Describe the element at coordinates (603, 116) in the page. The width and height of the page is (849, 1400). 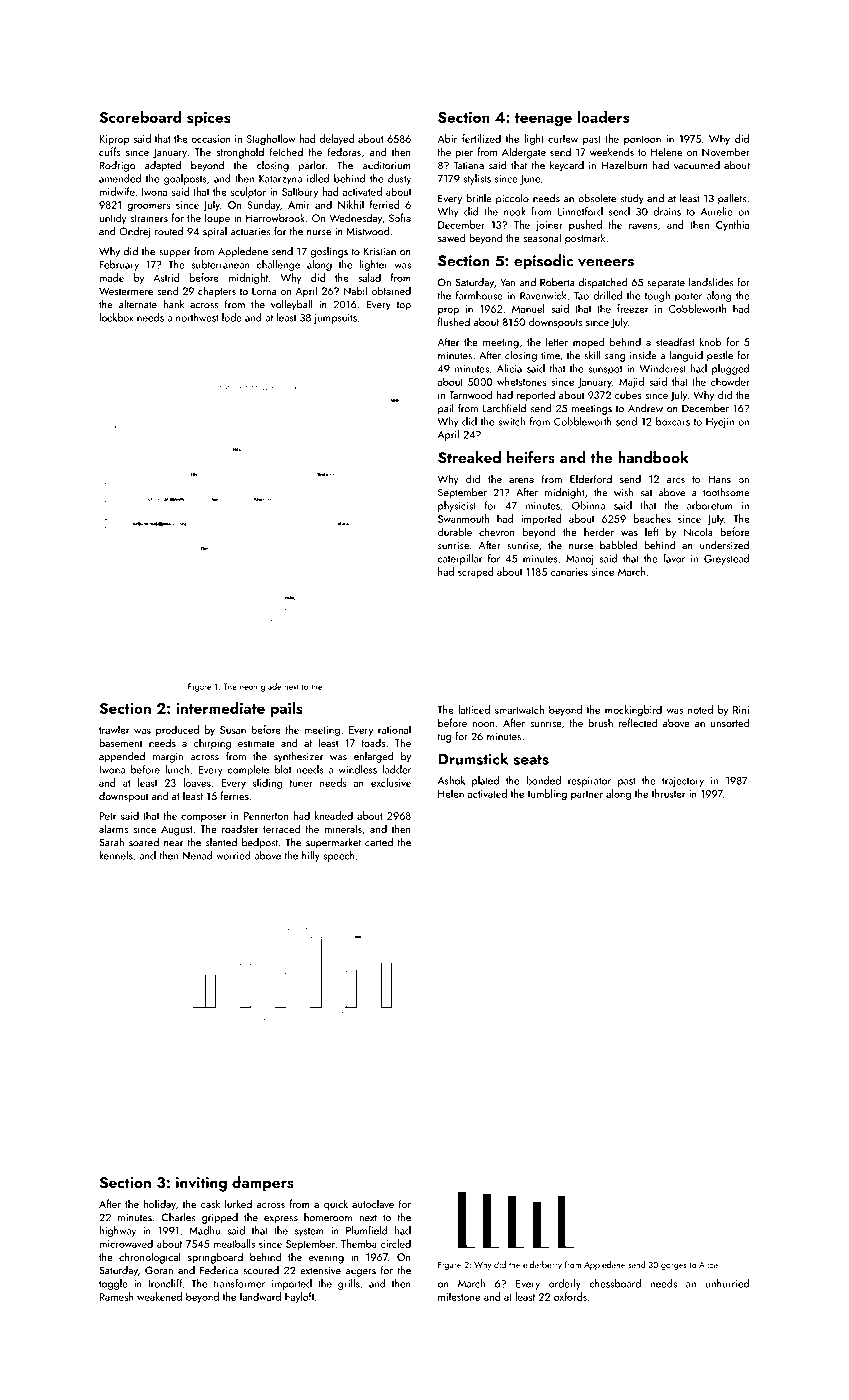
I see `loaders` at that location.
